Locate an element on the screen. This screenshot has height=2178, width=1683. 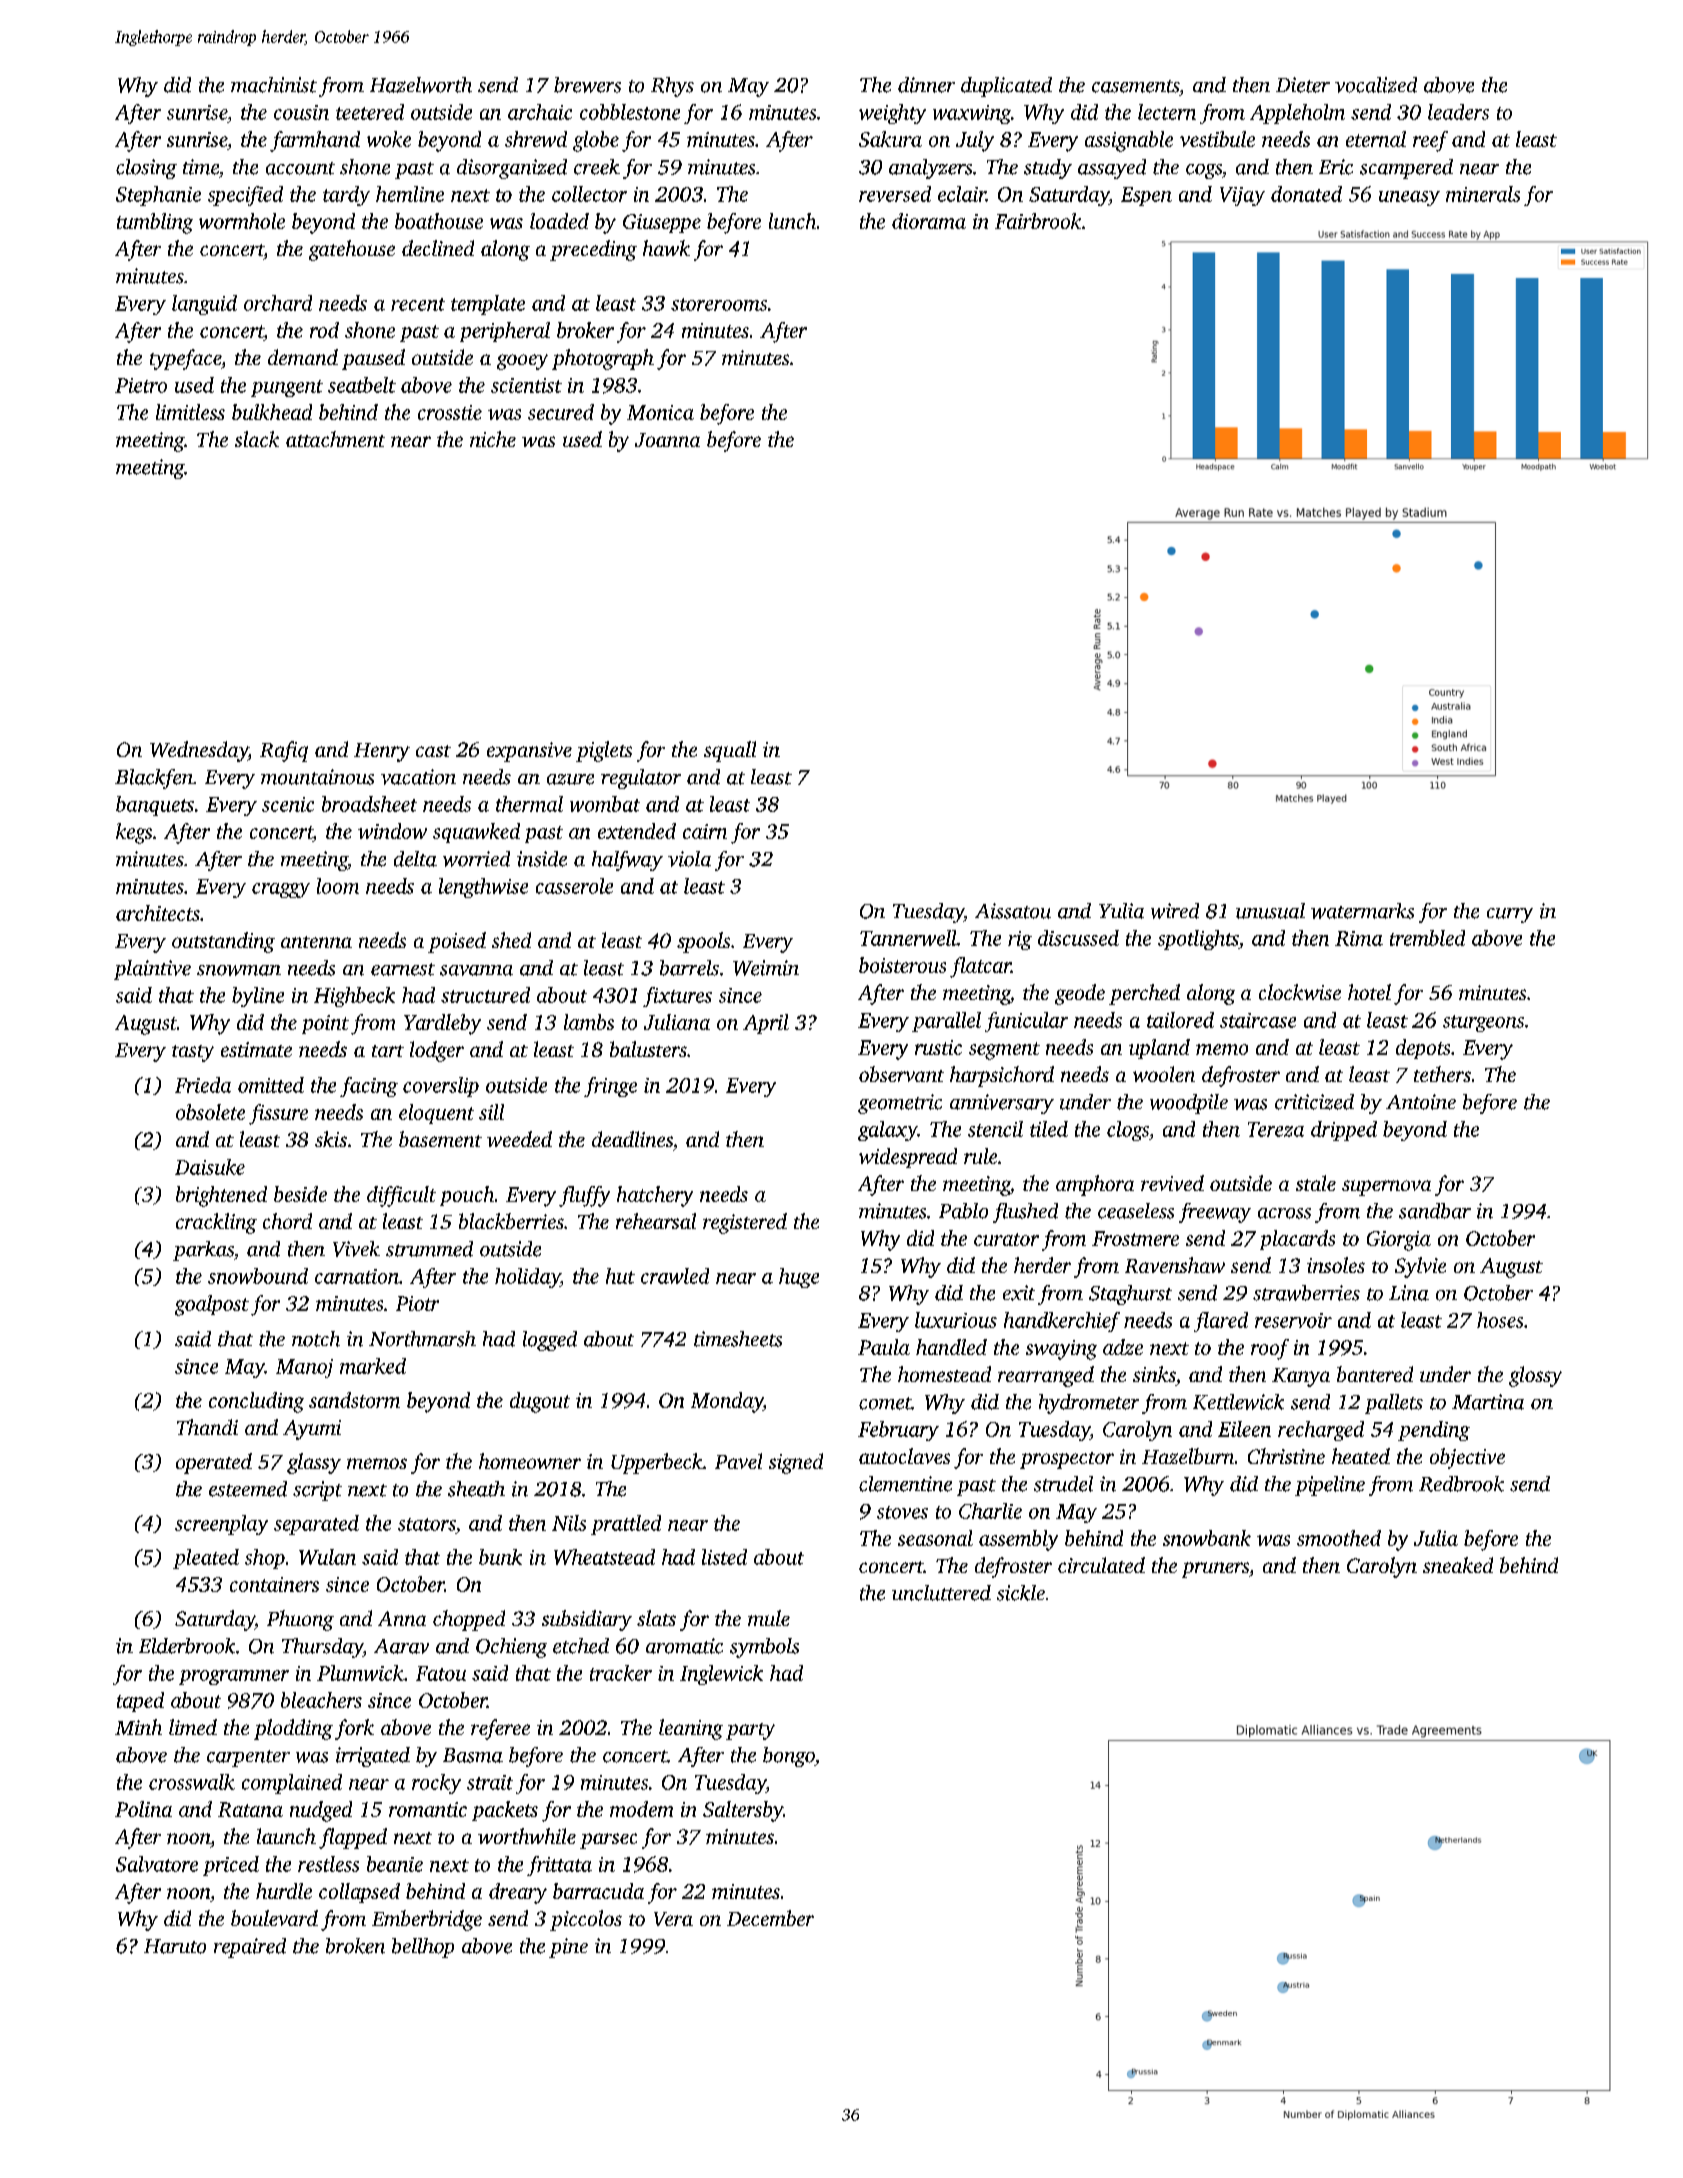
closing is located at coordinates (146, 169).
